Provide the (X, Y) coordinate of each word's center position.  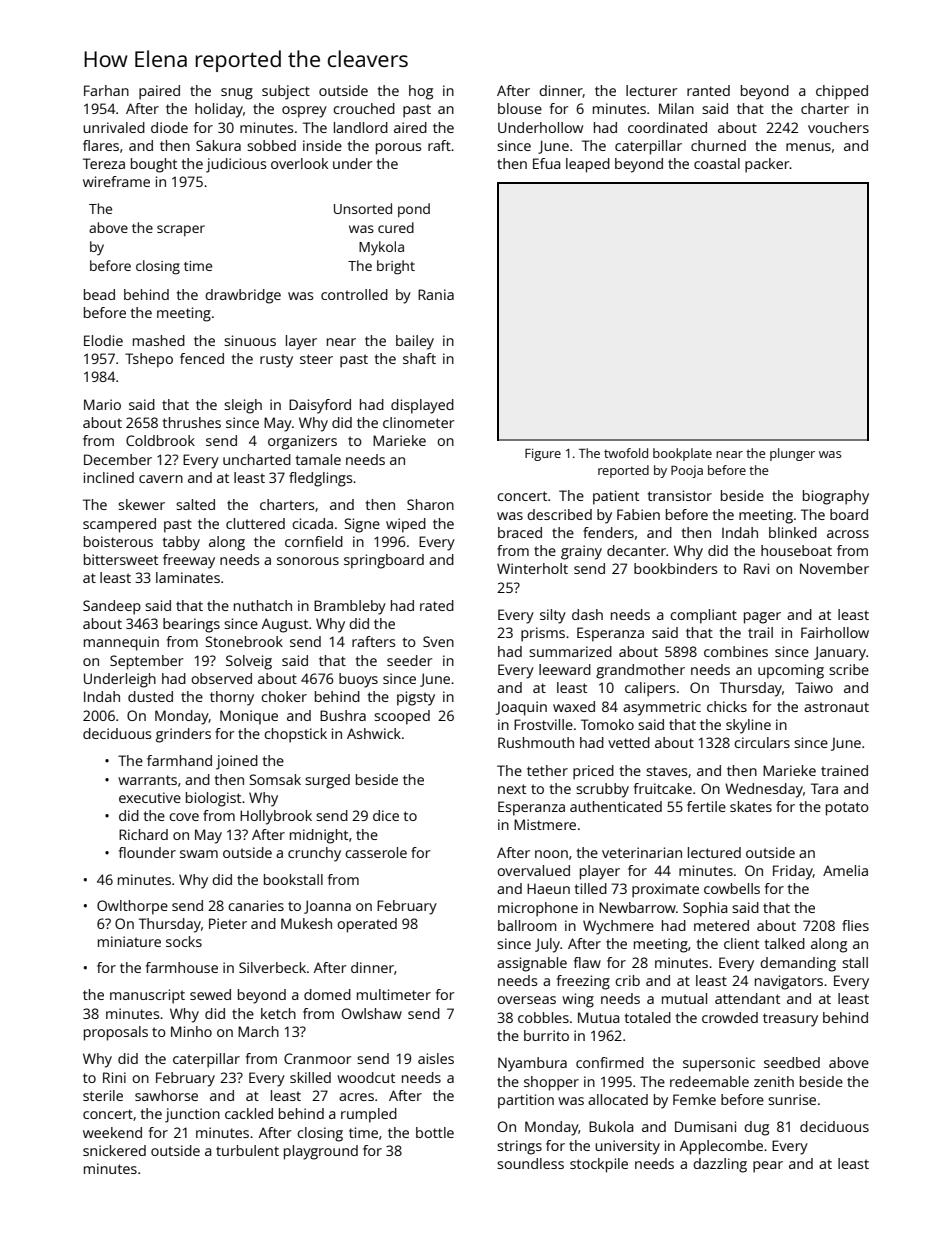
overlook (299, 163)
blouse (520, 108)
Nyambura (532, 1064)
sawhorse (166, 1095)
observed (221, 678)
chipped (842, 92)
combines (736, 651)
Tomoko (607, 724)
